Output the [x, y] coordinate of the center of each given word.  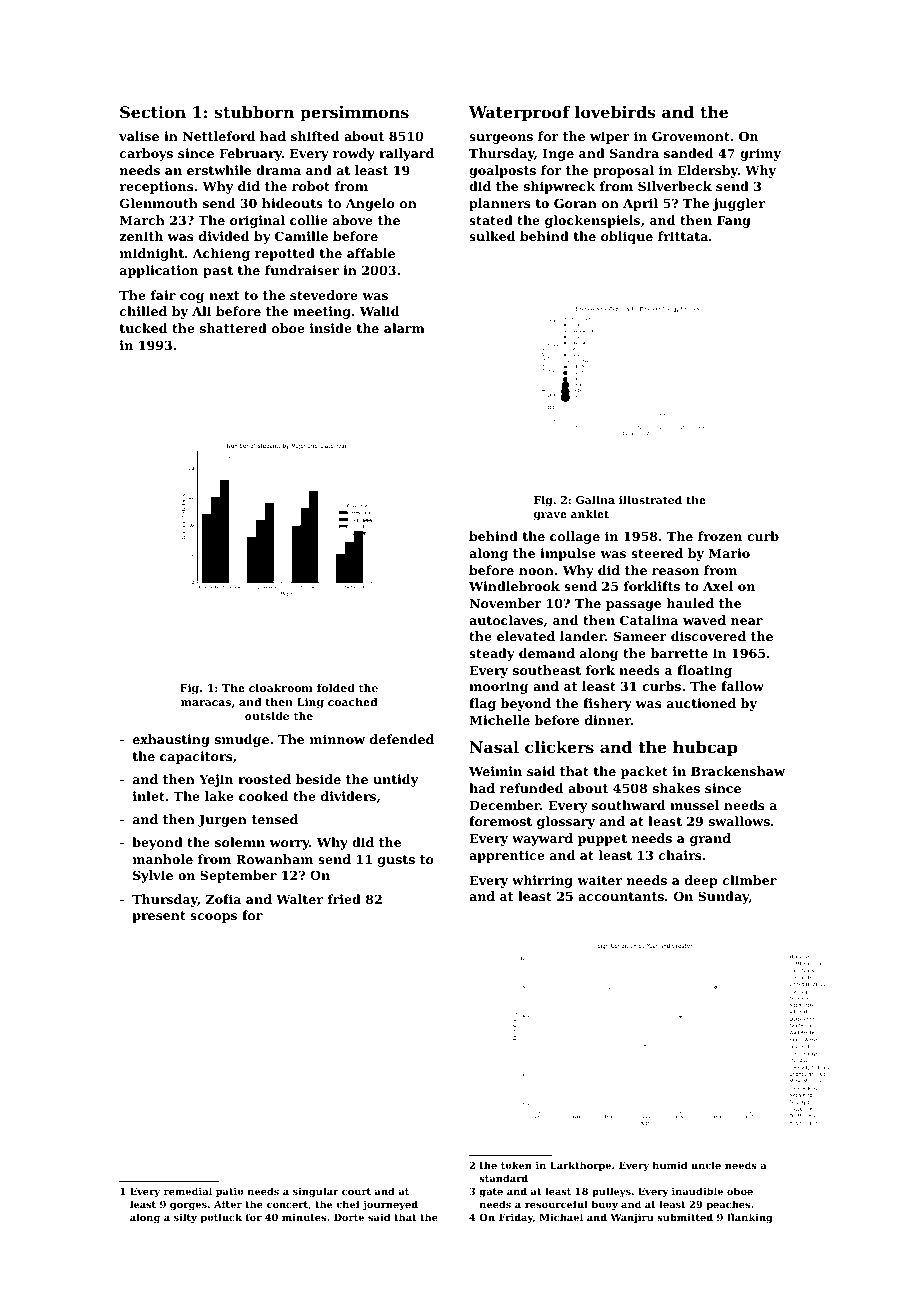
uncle [706, 1165]
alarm [404, 328]
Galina [595, 499]
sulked [492, 236]
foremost [500, 821]
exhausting [171, 740]
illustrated [650, 499]
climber [750, 880]
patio [230, 1192]
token [516, 1165]
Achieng [221, 254]
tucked [143, 328]
